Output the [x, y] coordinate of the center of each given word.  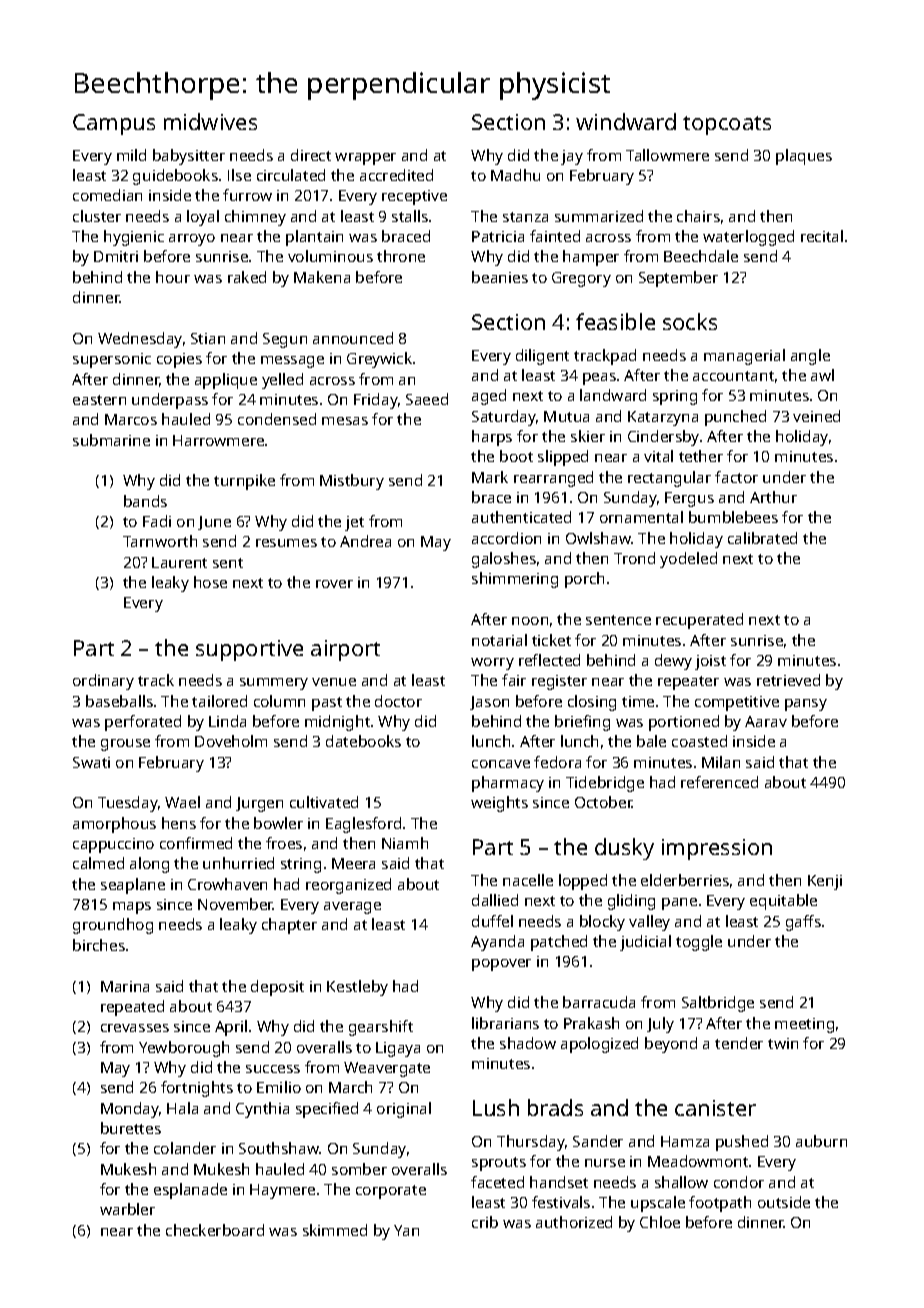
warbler [127, 1209]
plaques [804, 157]
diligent [542, 357]
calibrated [762, 538]
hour [173, 277]
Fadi [157, 521]
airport [345, 650]
